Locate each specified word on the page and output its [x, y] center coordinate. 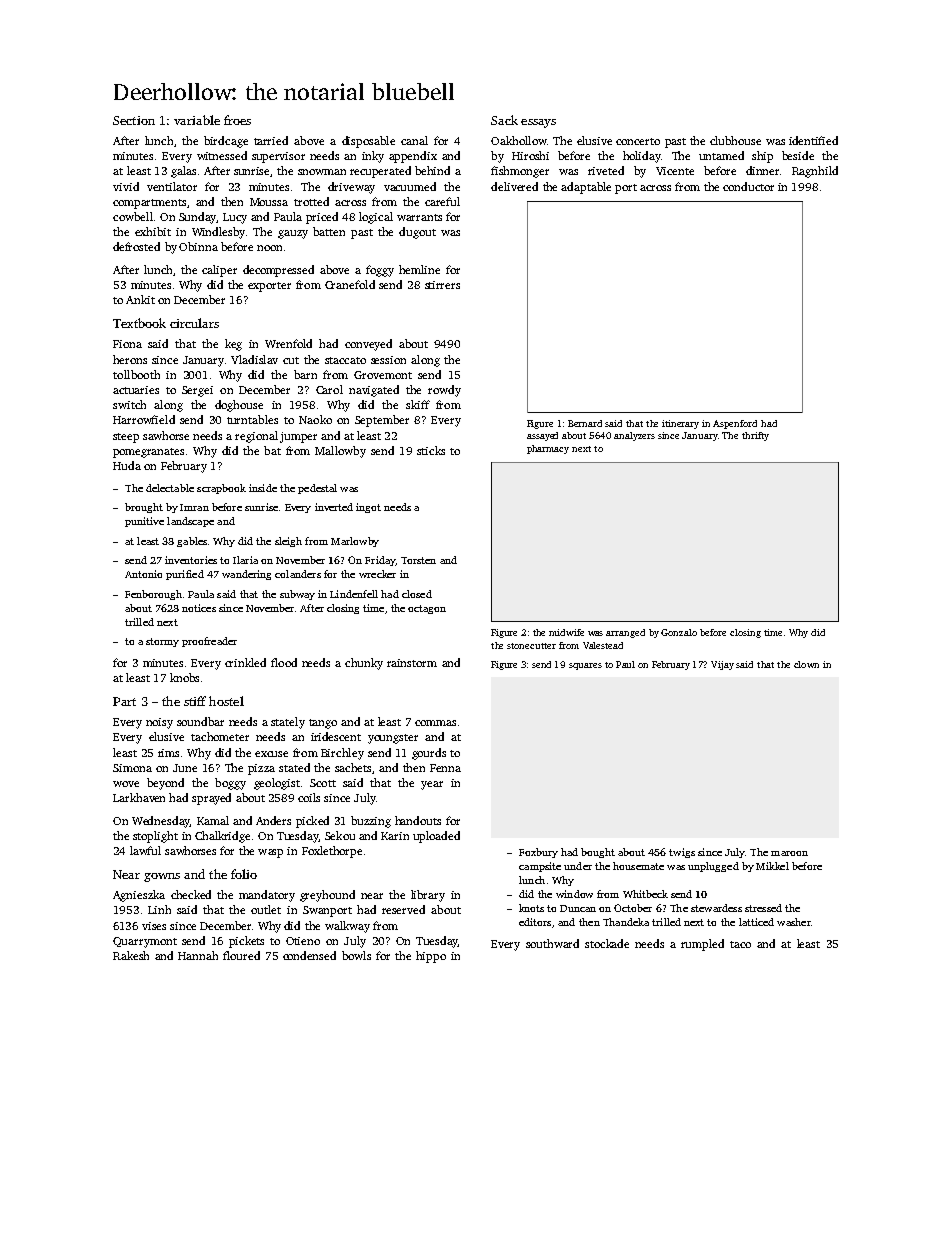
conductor [748, 186]
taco [740, 944]
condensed [309, 955]
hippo [431, 957]
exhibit [153, 231]
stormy [162, 642]
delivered [514, 186]
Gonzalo [679, 632]
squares [585, 666]
